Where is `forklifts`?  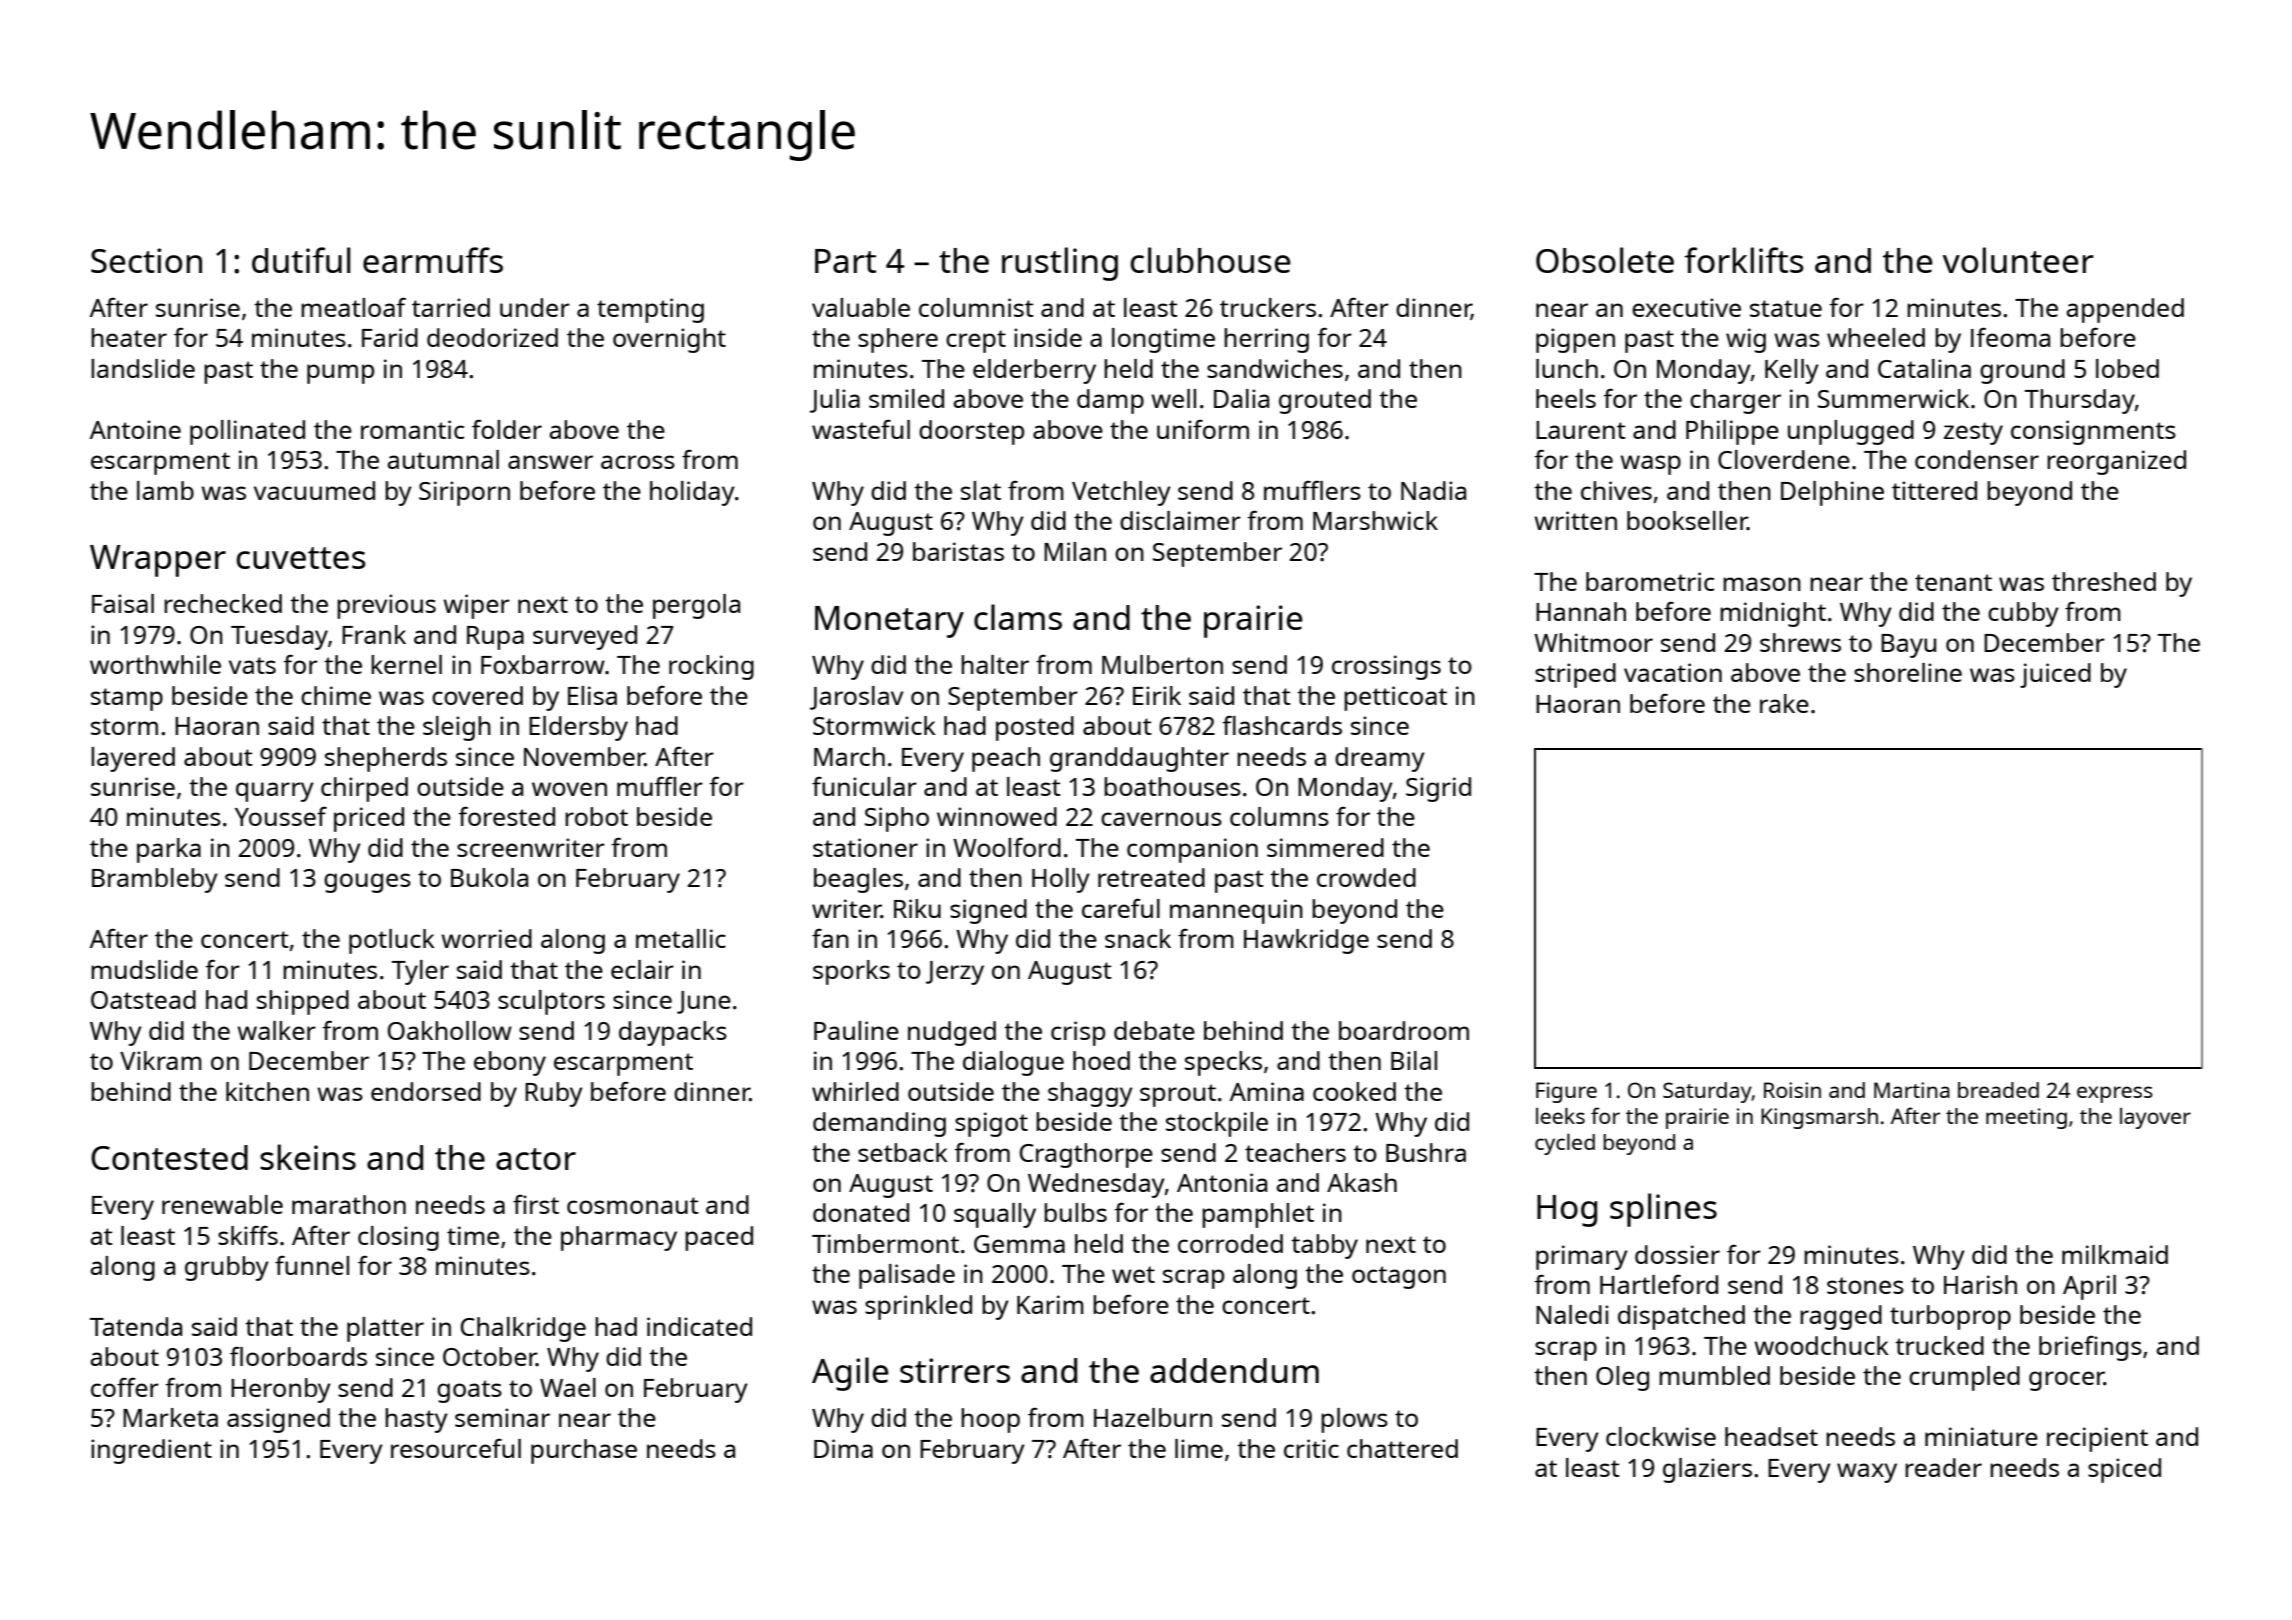 forklifts is located at coordinates (1744, 260).
